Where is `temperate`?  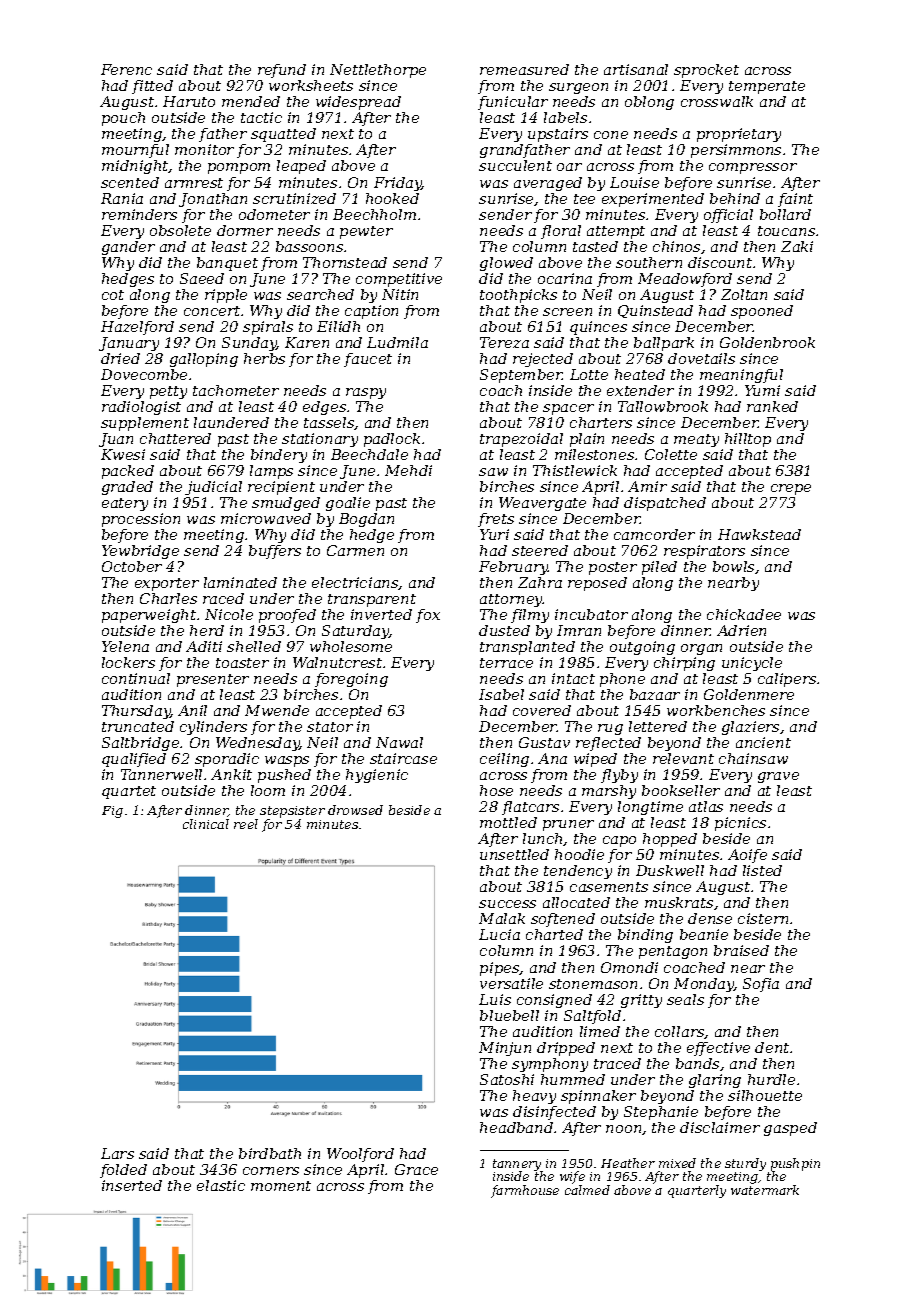
temperate is located at coordinates (767, 87).
